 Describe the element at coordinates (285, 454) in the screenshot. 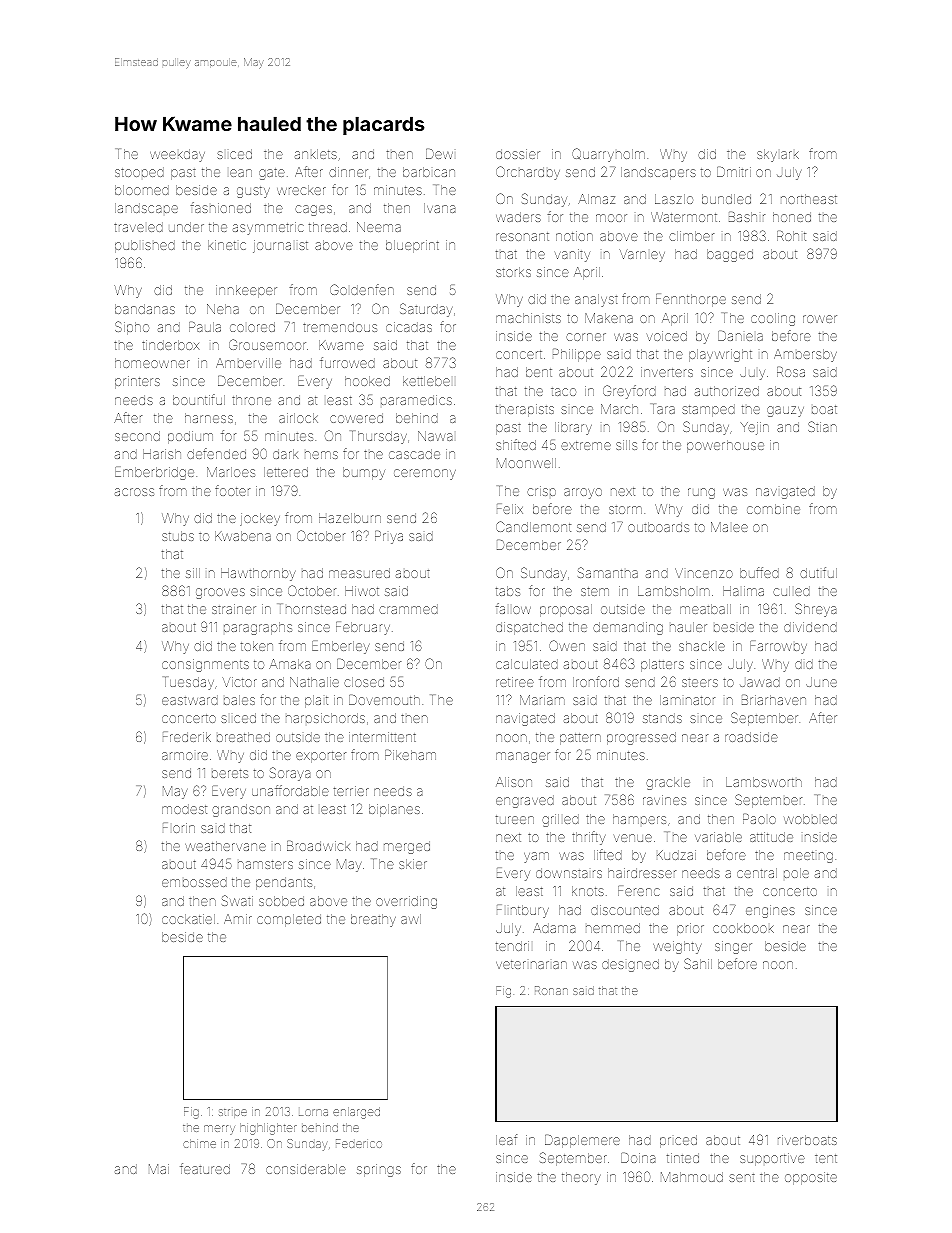

I see `dark` at that location.
